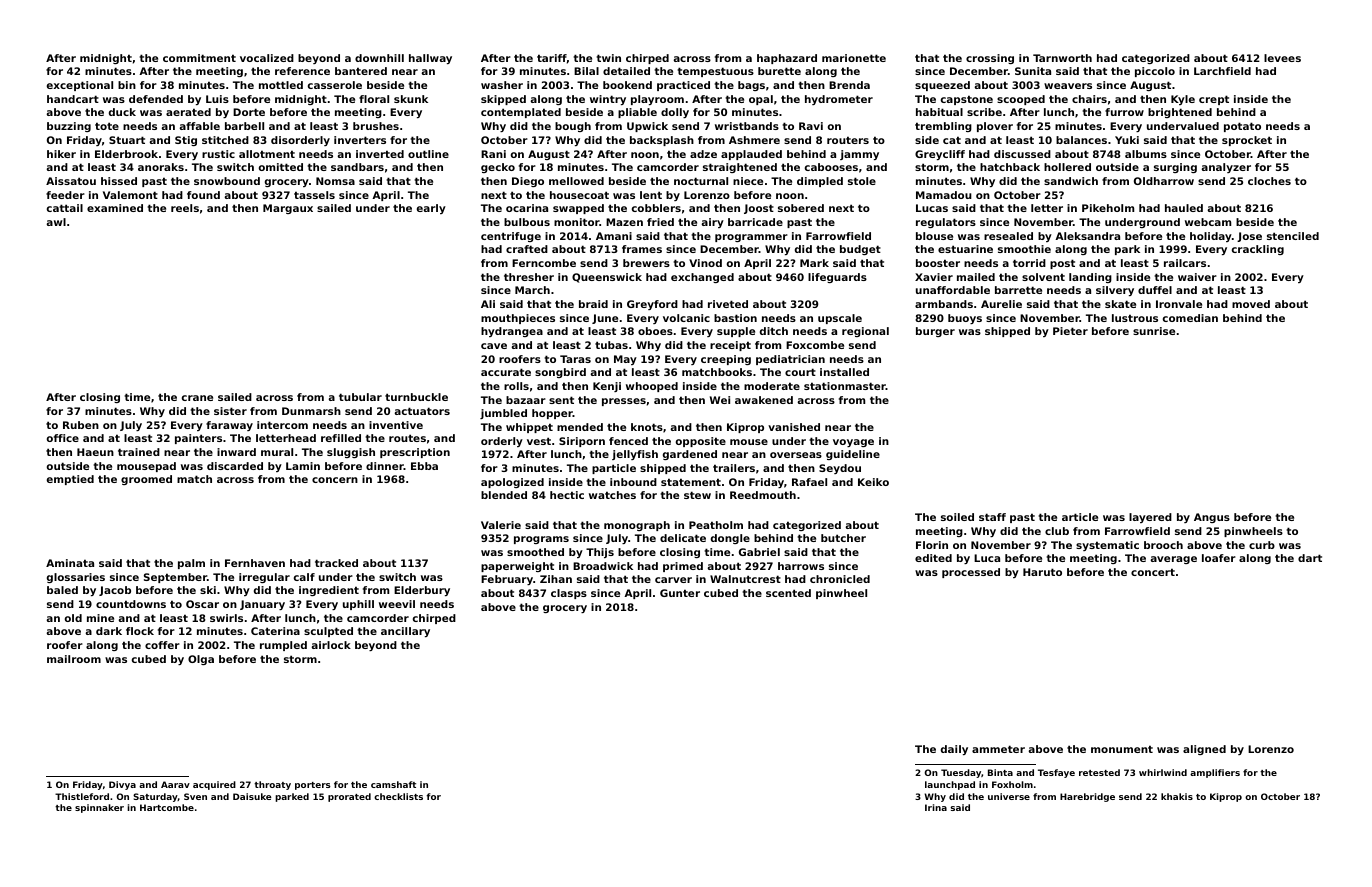  I want to click on sandwich, so click(1071, 181).
